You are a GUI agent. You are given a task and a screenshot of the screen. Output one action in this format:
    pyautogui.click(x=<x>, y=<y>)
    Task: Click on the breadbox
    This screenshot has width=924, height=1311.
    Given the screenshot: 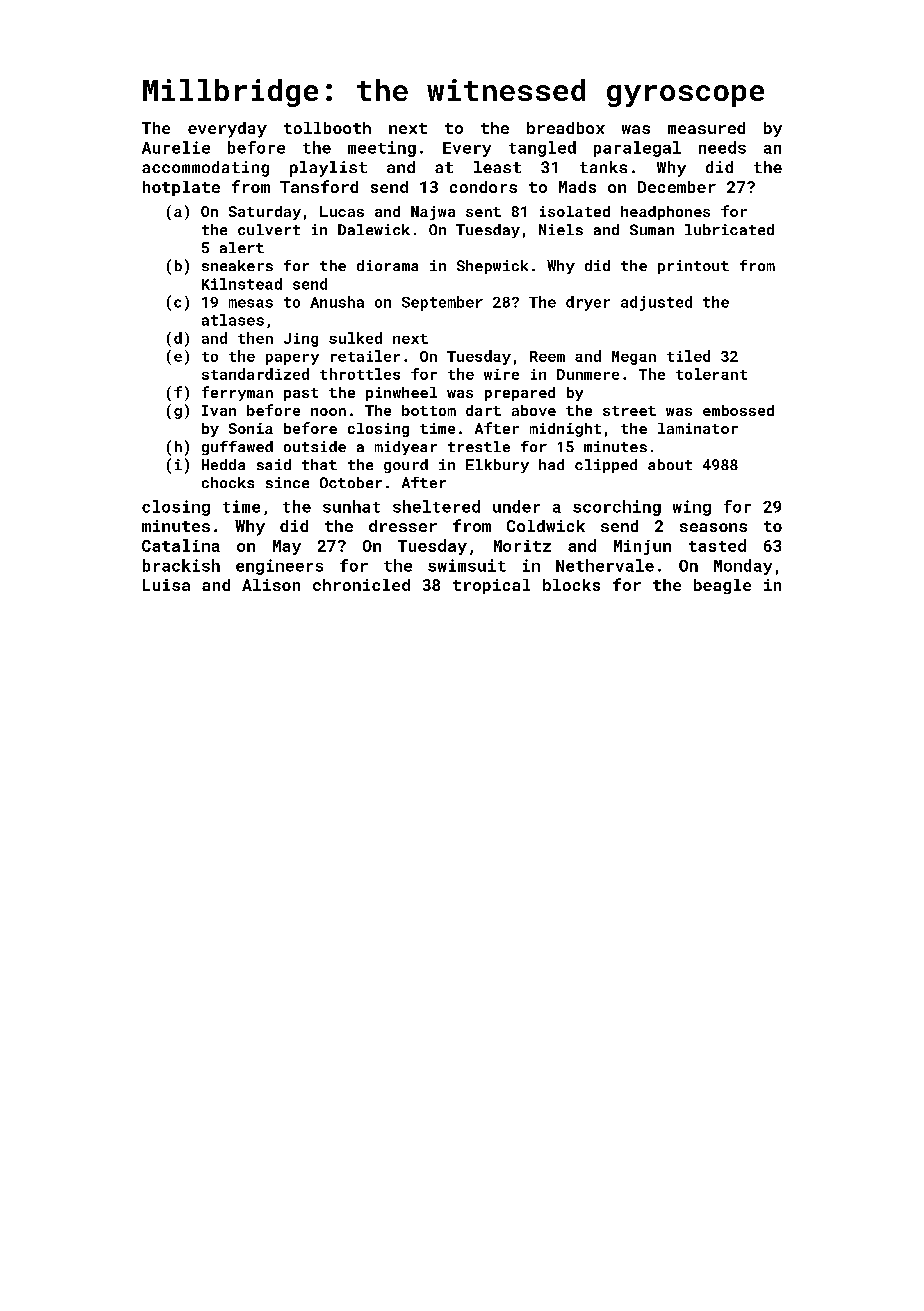 What is the action you would take?
    pyautogui.click(x=566, y=128)
